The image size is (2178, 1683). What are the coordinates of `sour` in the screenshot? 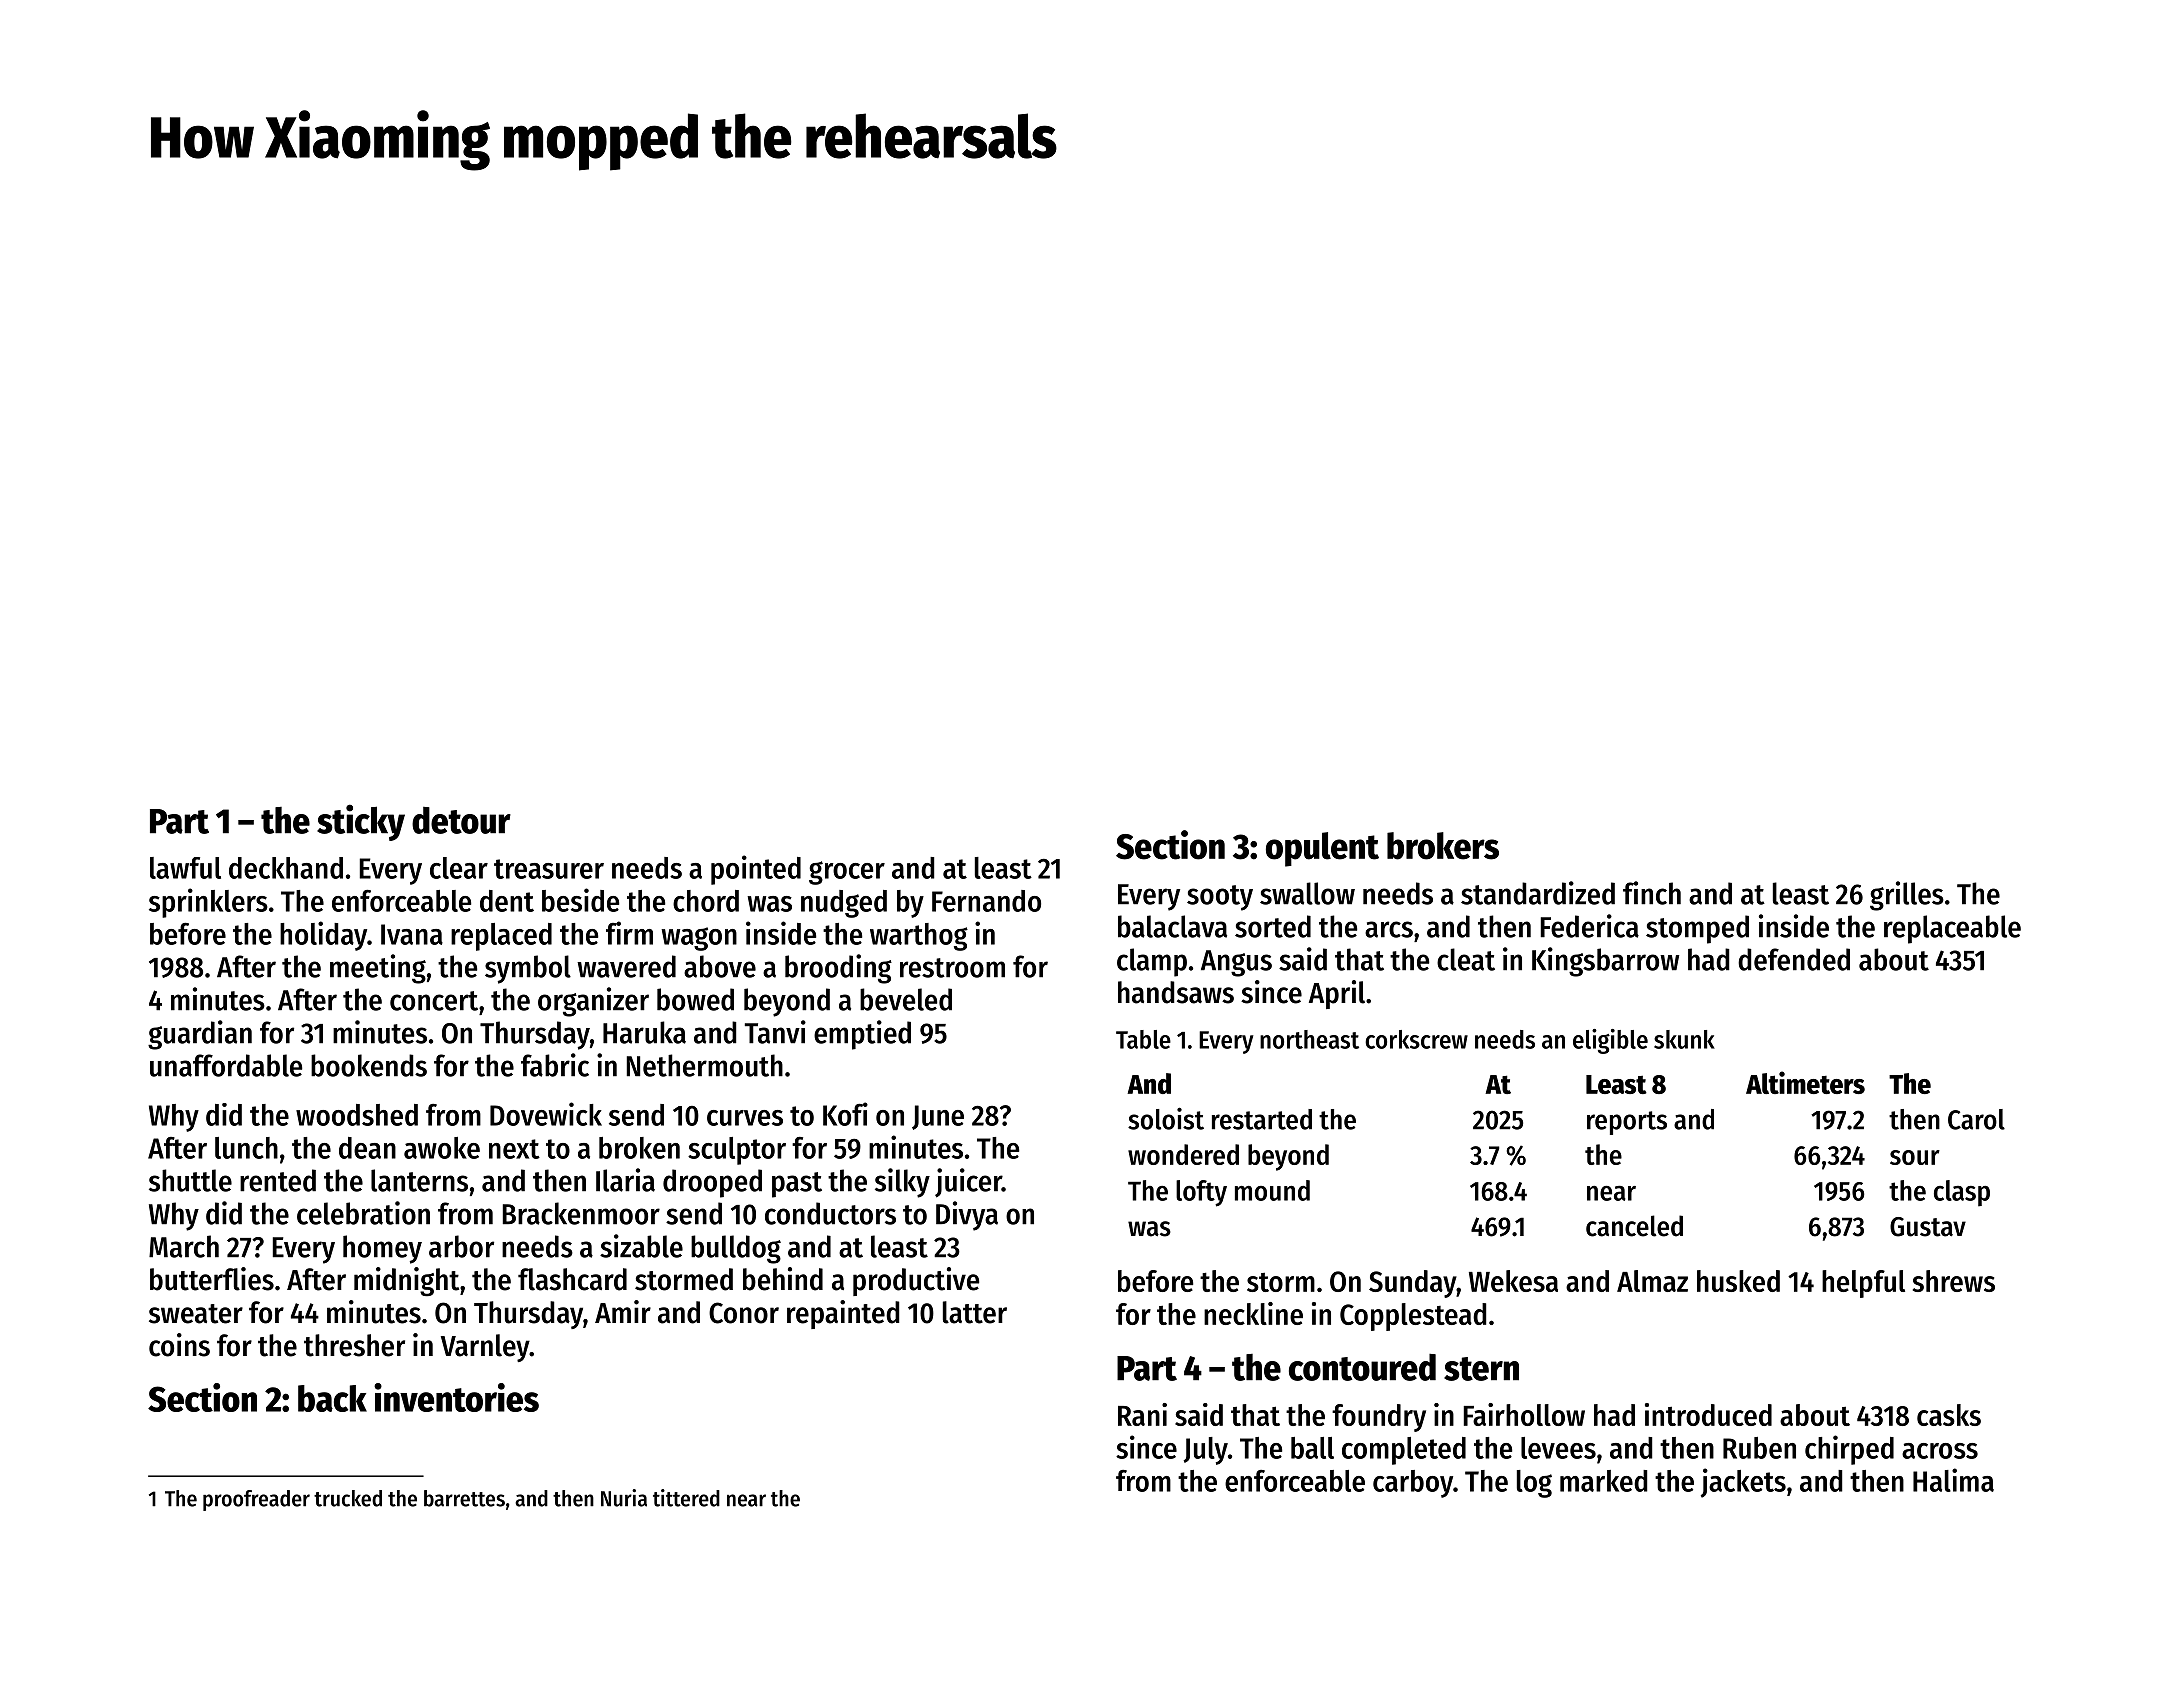 It's located at (1915, 1157).
